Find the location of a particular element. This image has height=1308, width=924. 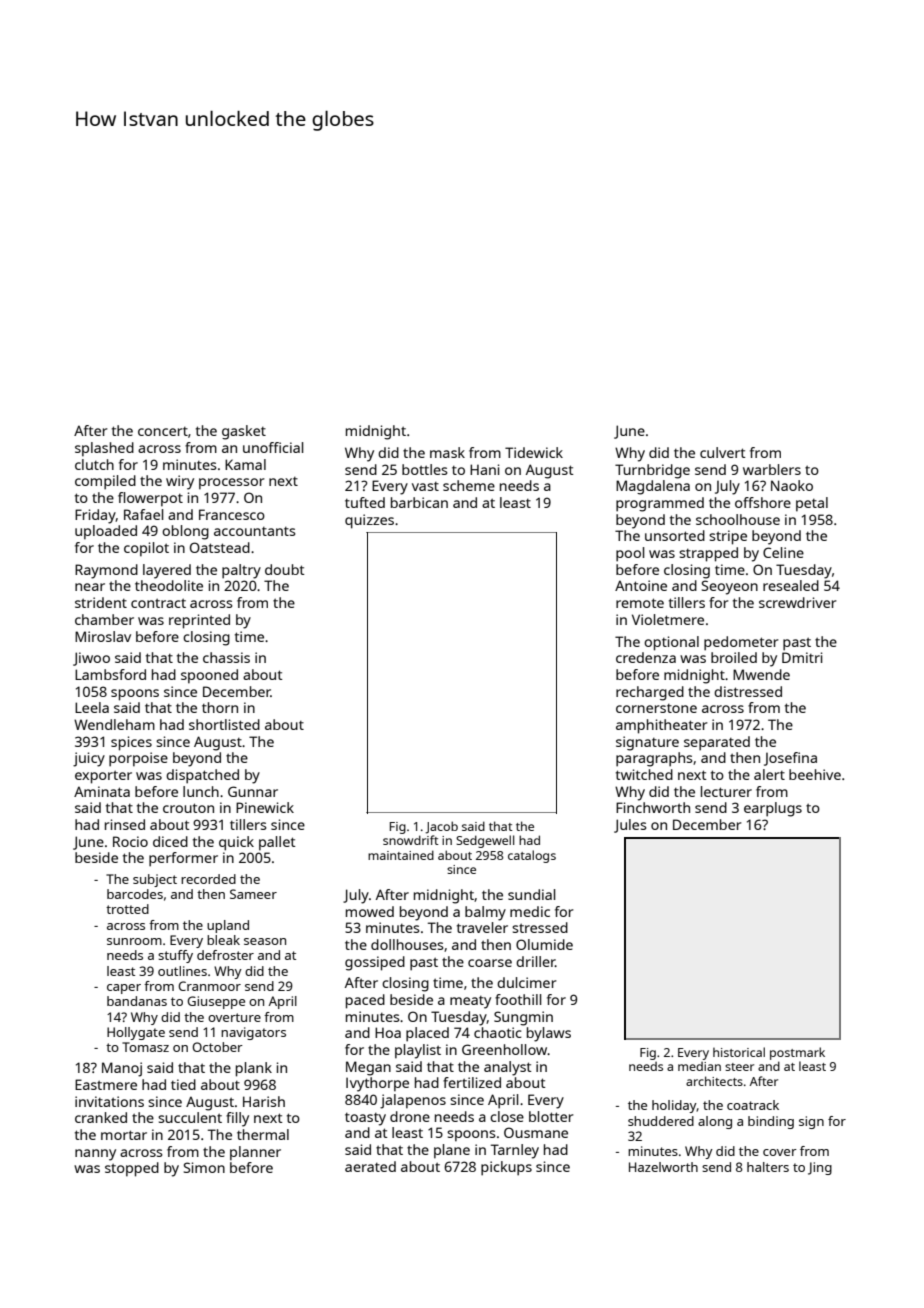

Jacob is located at coordinates (441, 827).
